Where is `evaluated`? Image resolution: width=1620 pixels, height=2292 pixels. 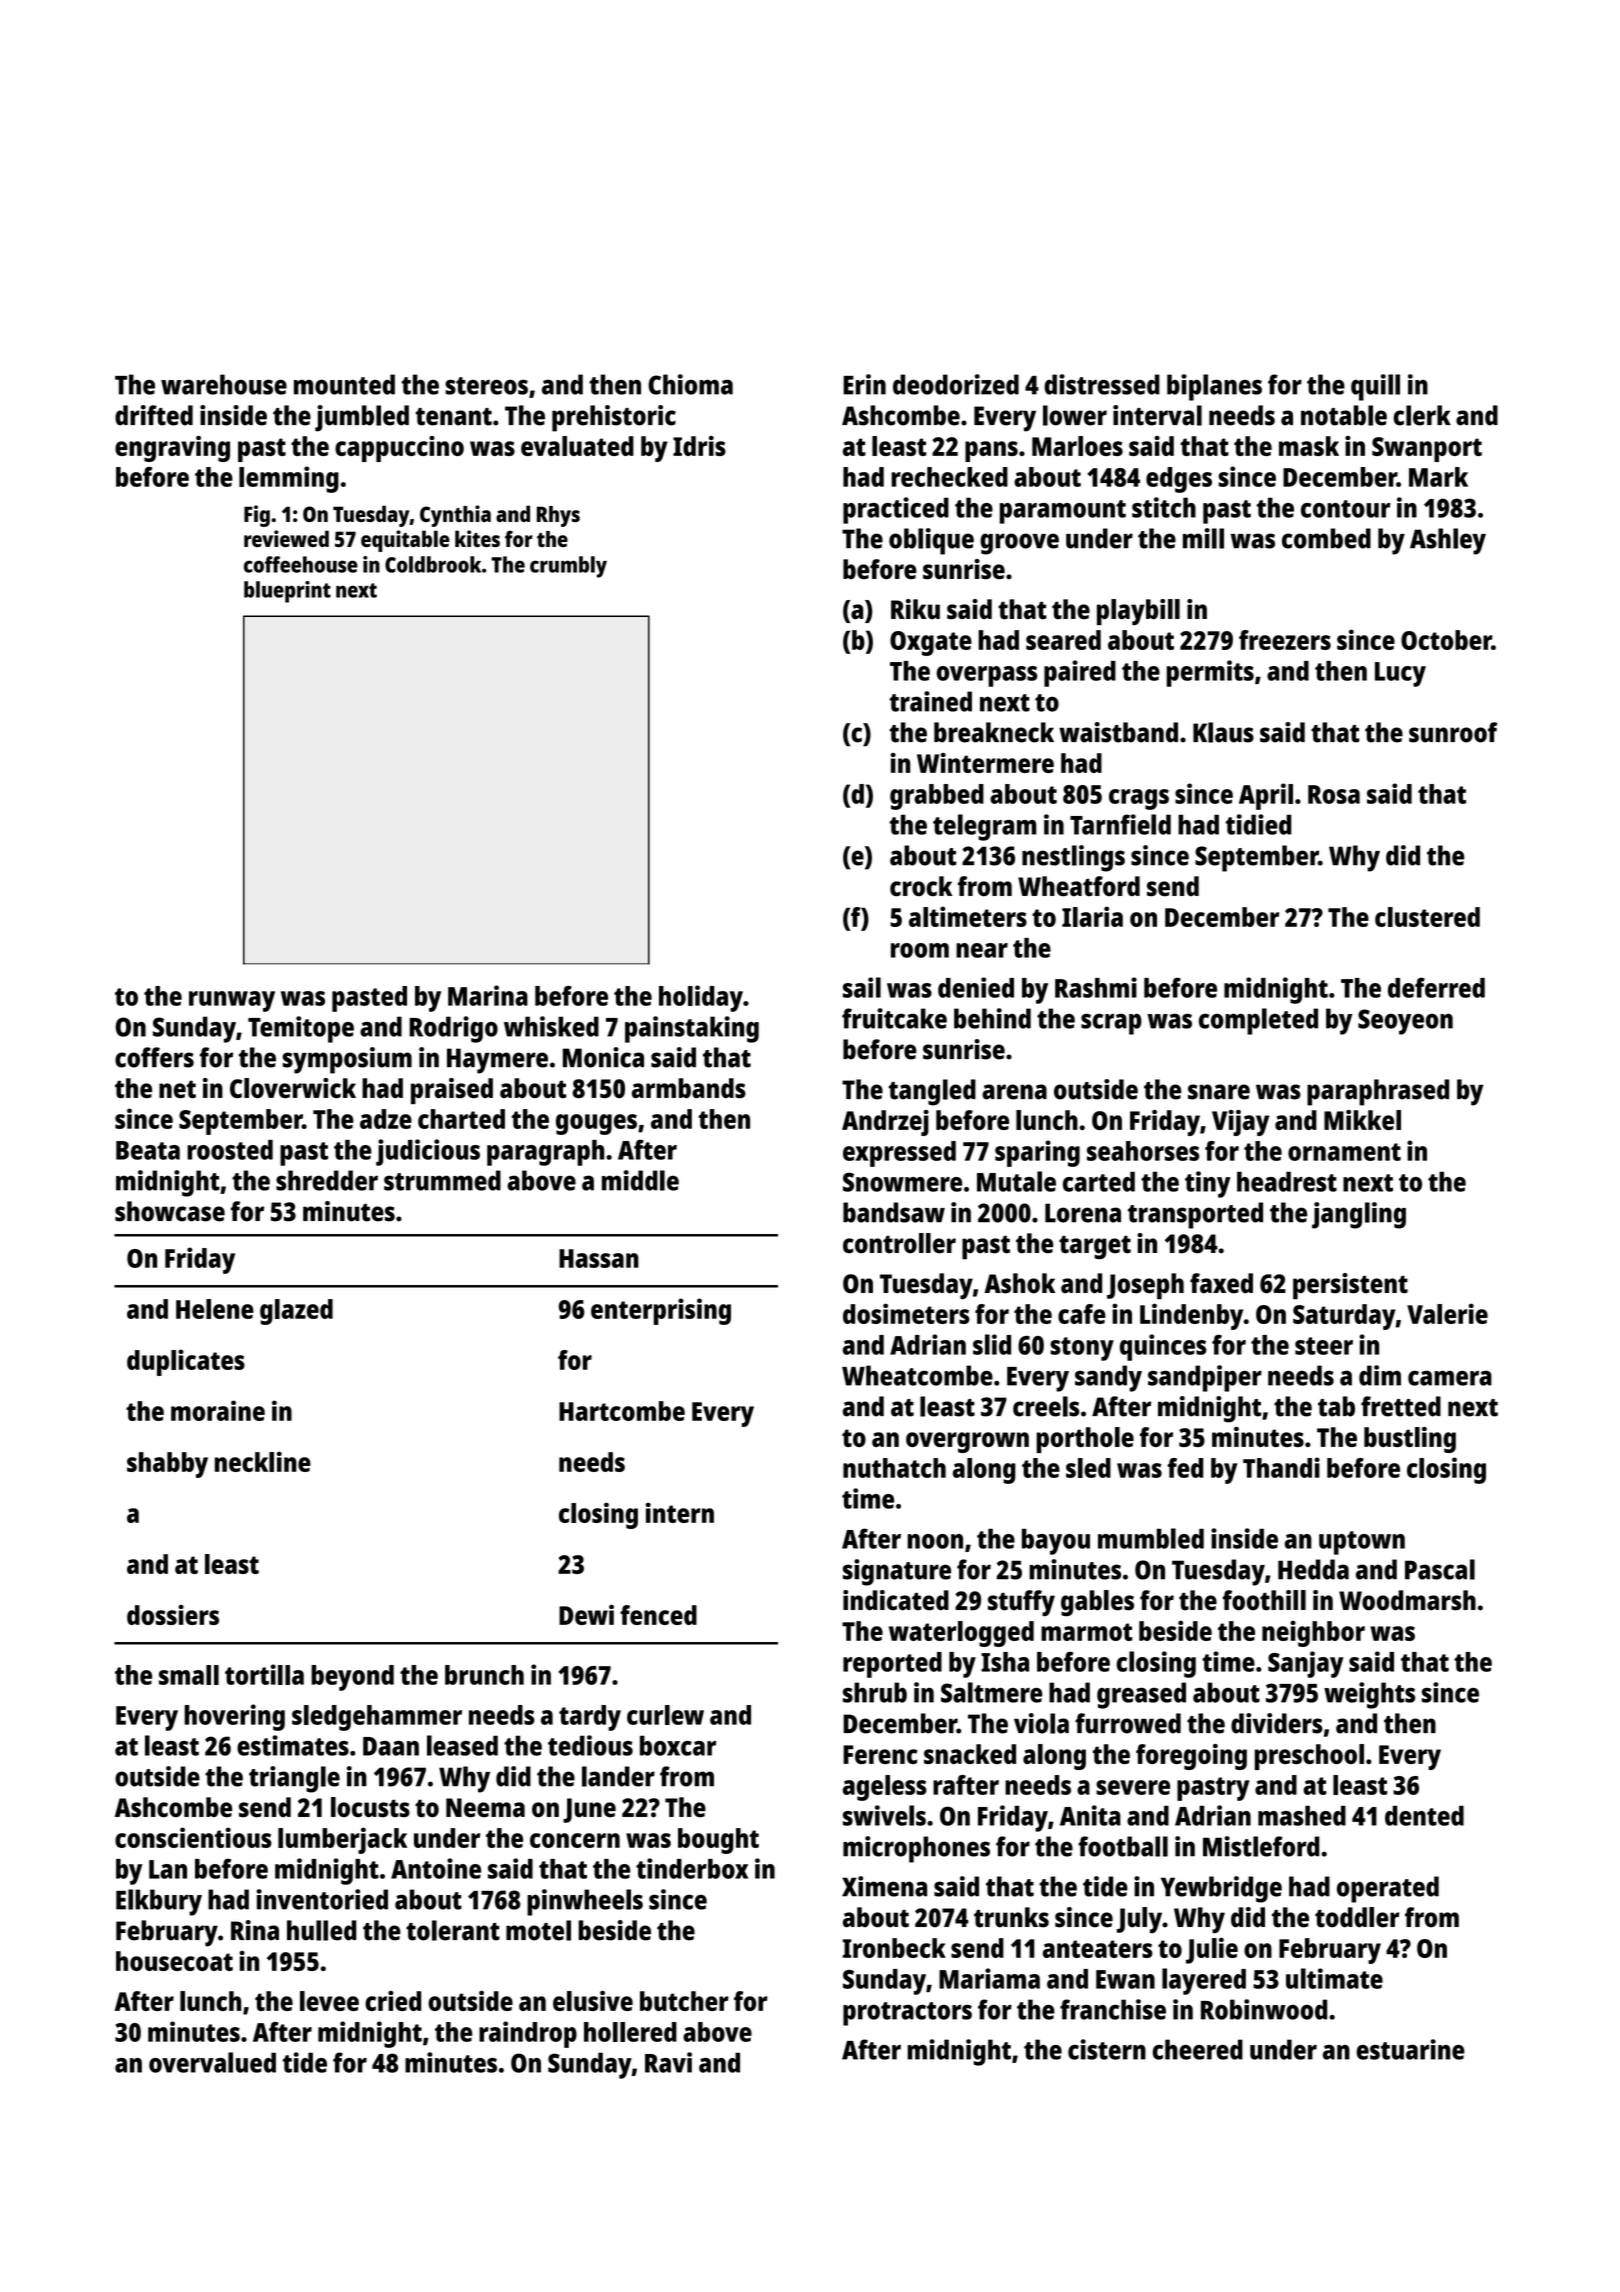
evaluated is located at coordinates (577, 446).
